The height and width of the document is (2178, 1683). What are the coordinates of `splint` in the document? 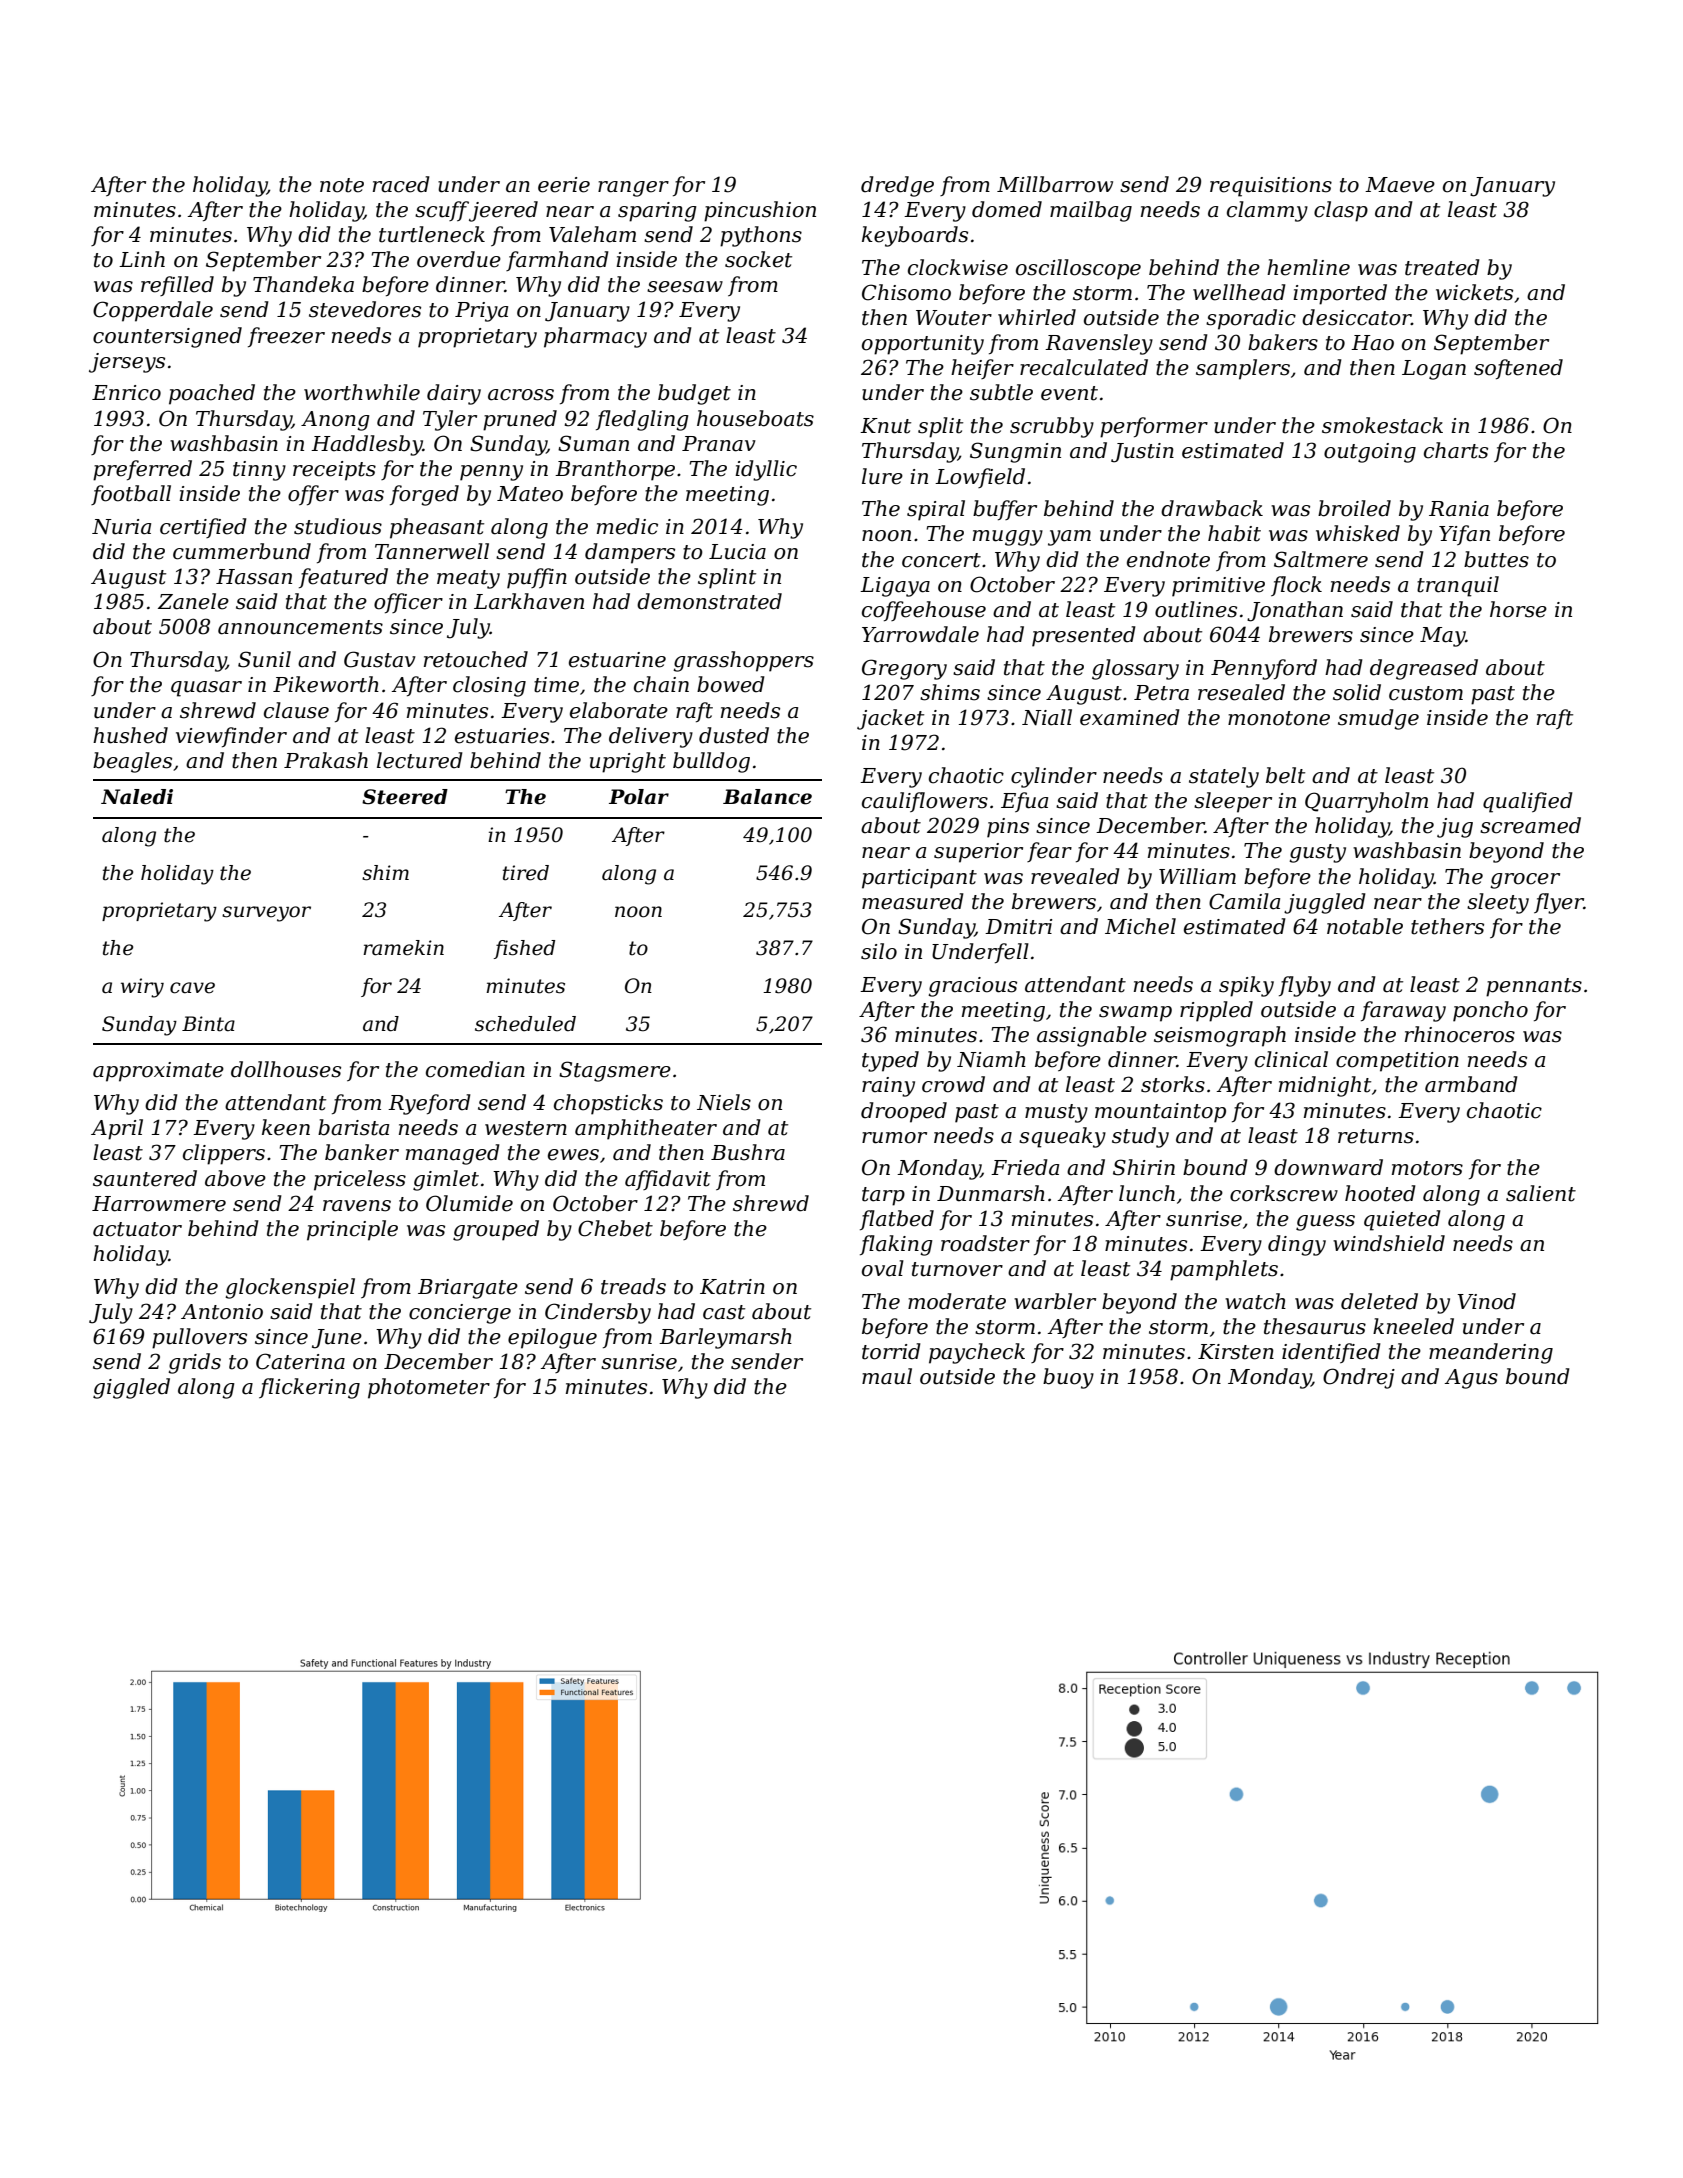 It's located at (727, 578).
